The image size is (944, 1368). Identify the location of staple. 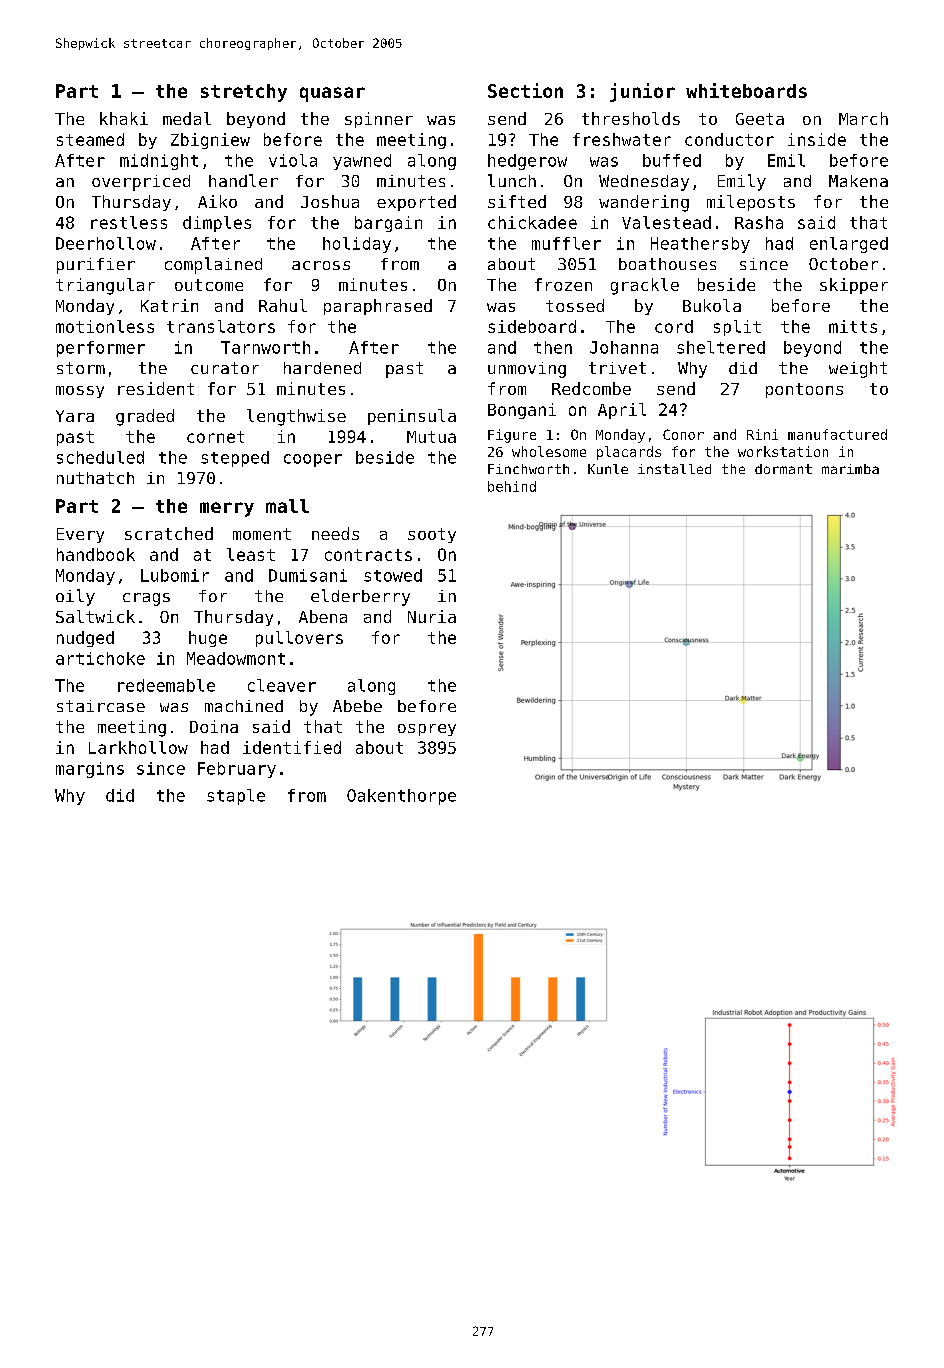
(236, 797).
